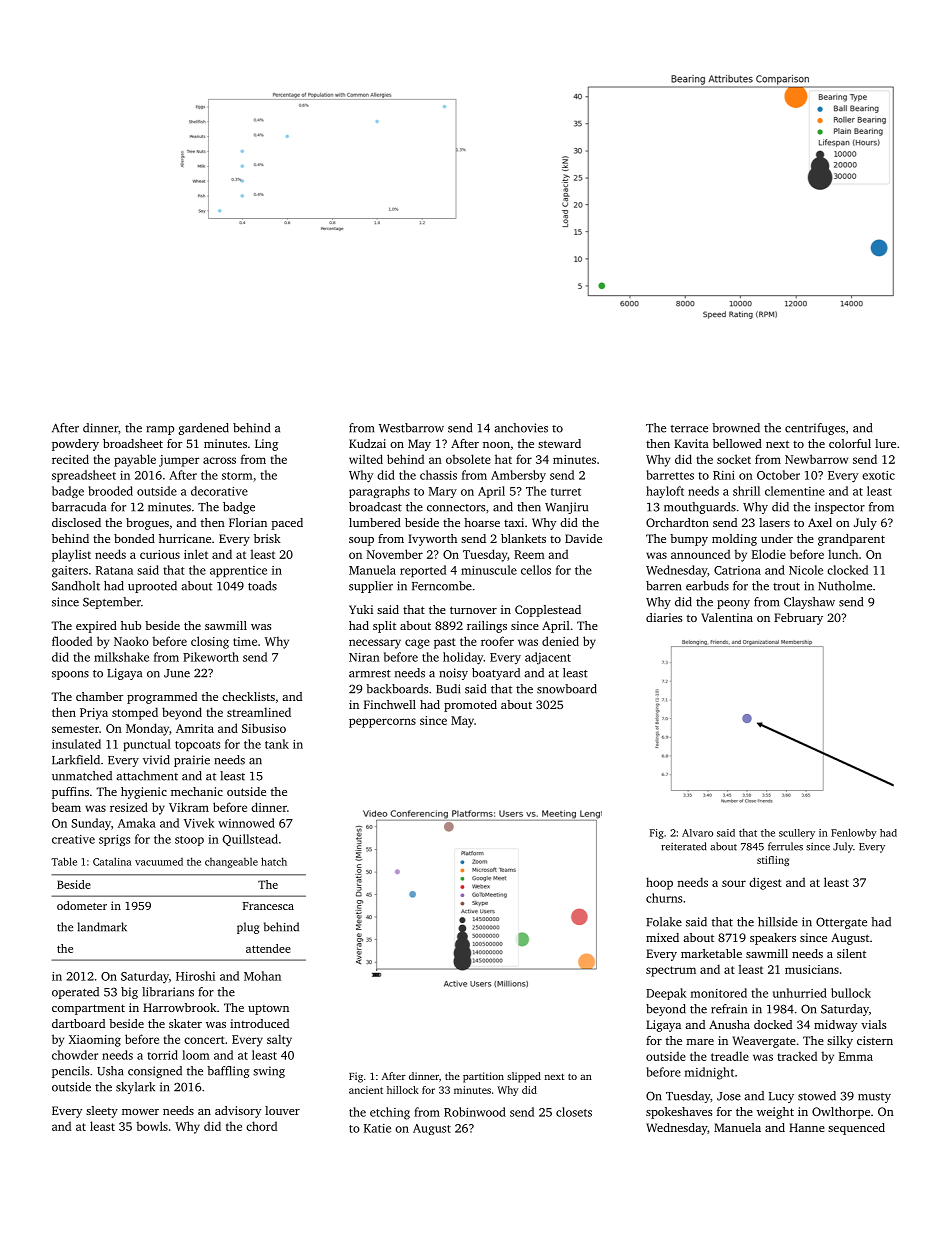 The width and height of the screenshot is (952, 1233). I want to click on punctual, so click(147, 745).
